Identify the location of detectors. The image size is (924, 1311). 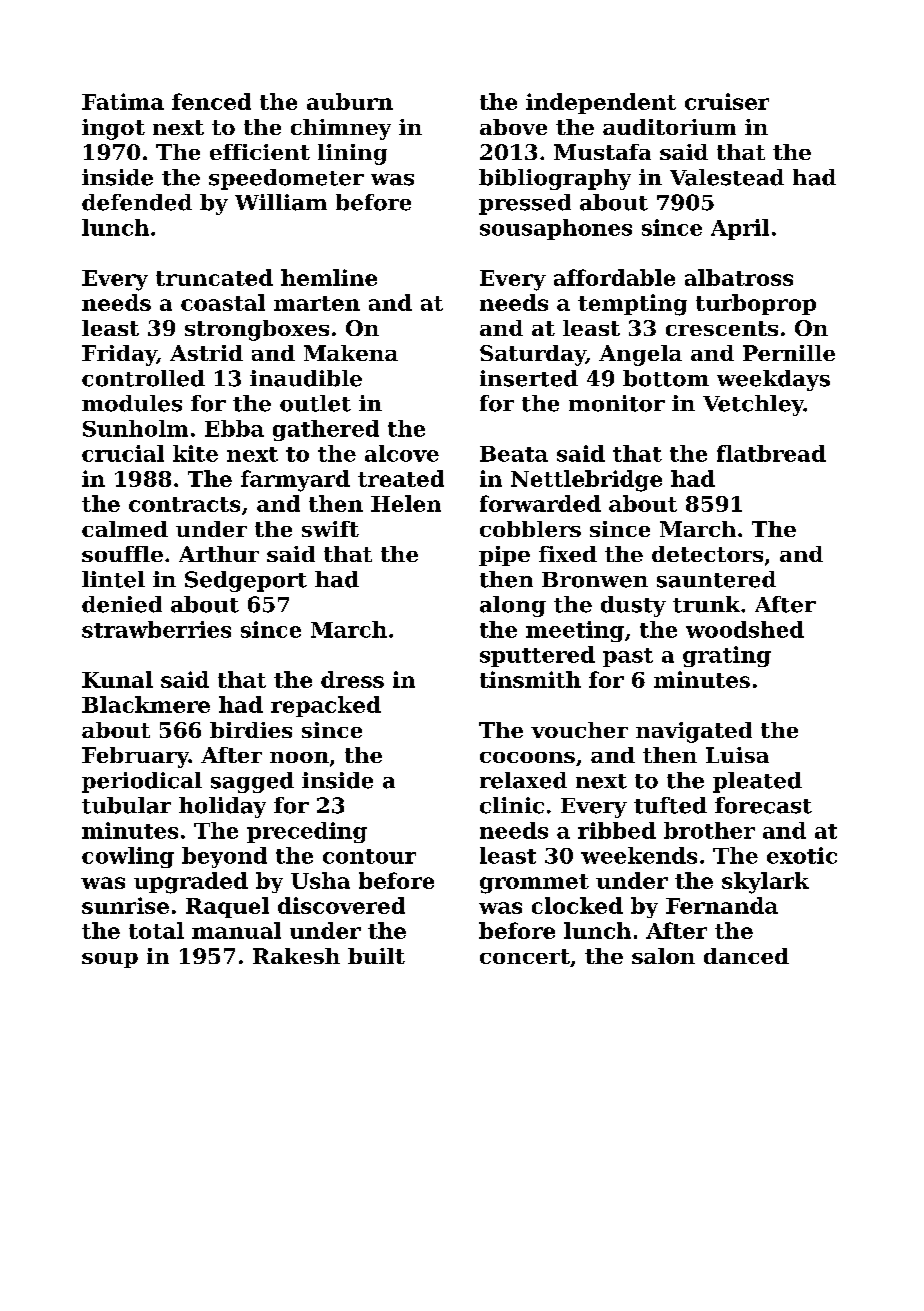
(707, 554).
